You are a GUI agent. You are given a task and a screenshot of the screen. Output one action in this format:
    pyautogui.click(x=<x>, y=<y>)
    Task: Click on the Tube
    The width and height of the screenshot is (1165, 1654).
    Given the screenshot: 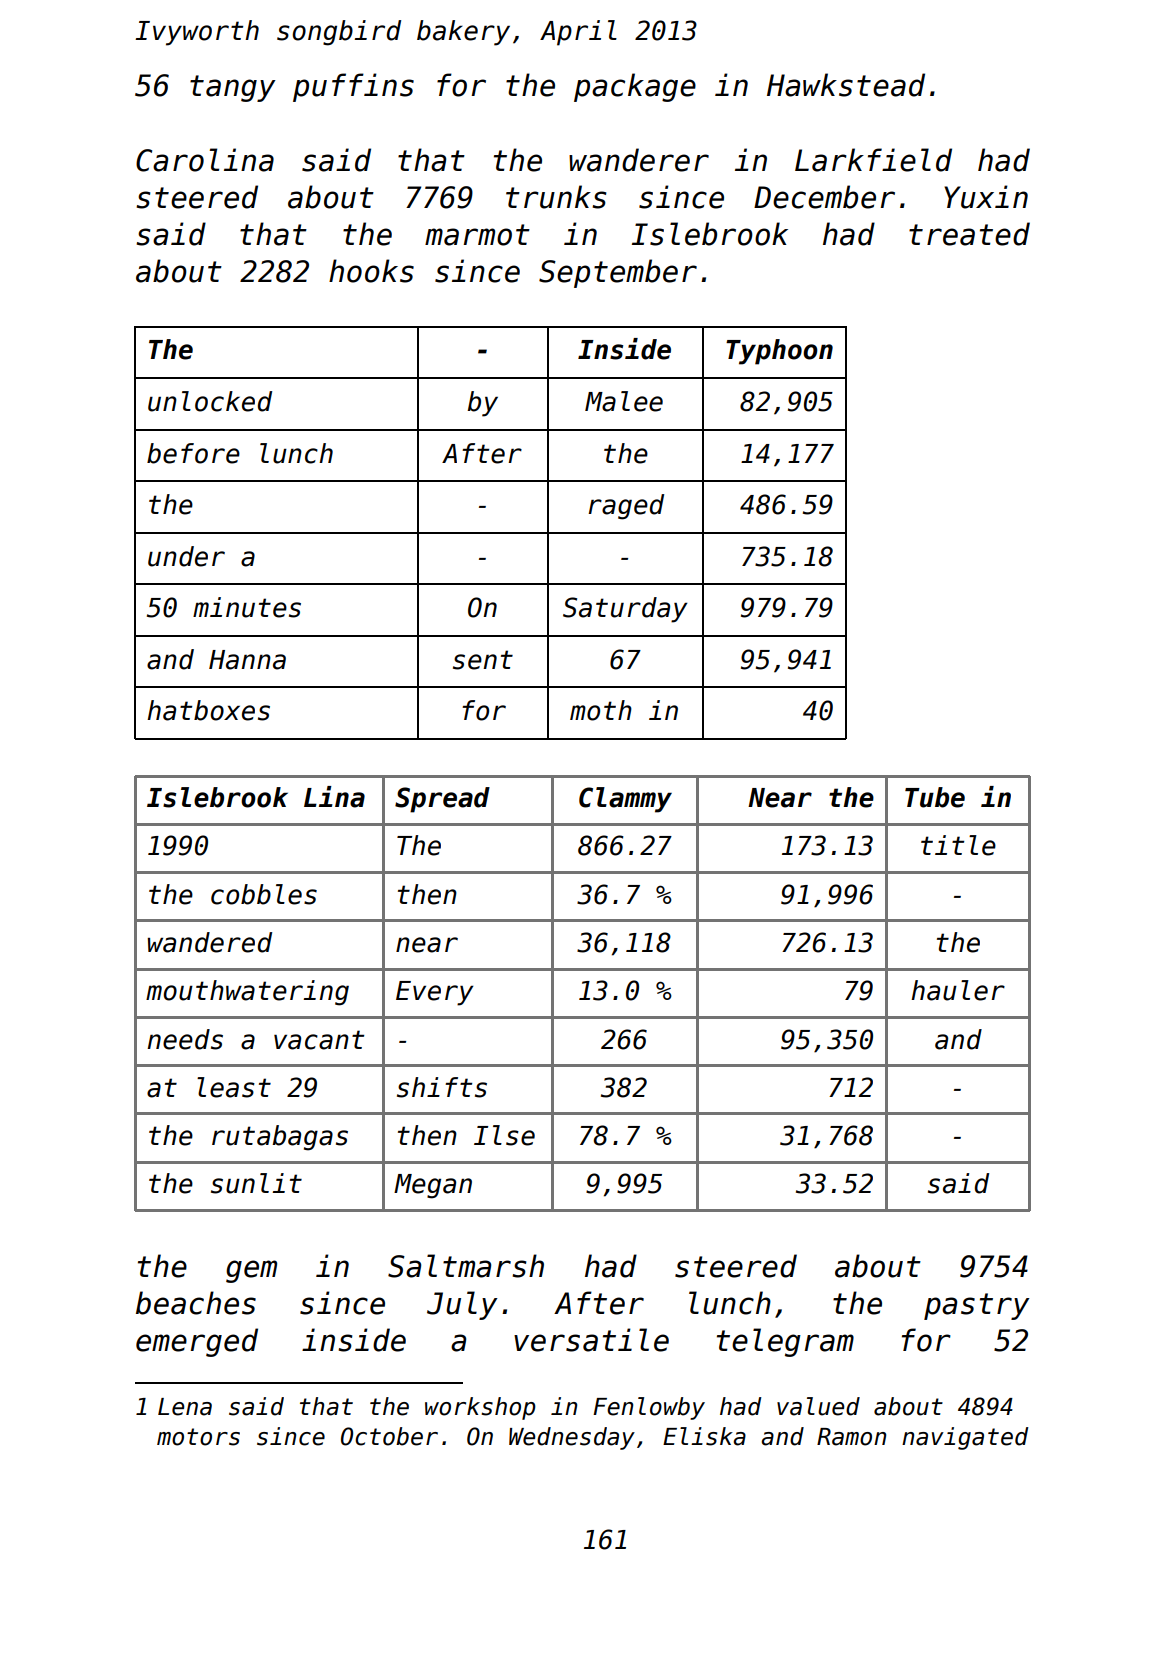 What is the action you would take?
    pyautogui.click(x=935, y=797)
